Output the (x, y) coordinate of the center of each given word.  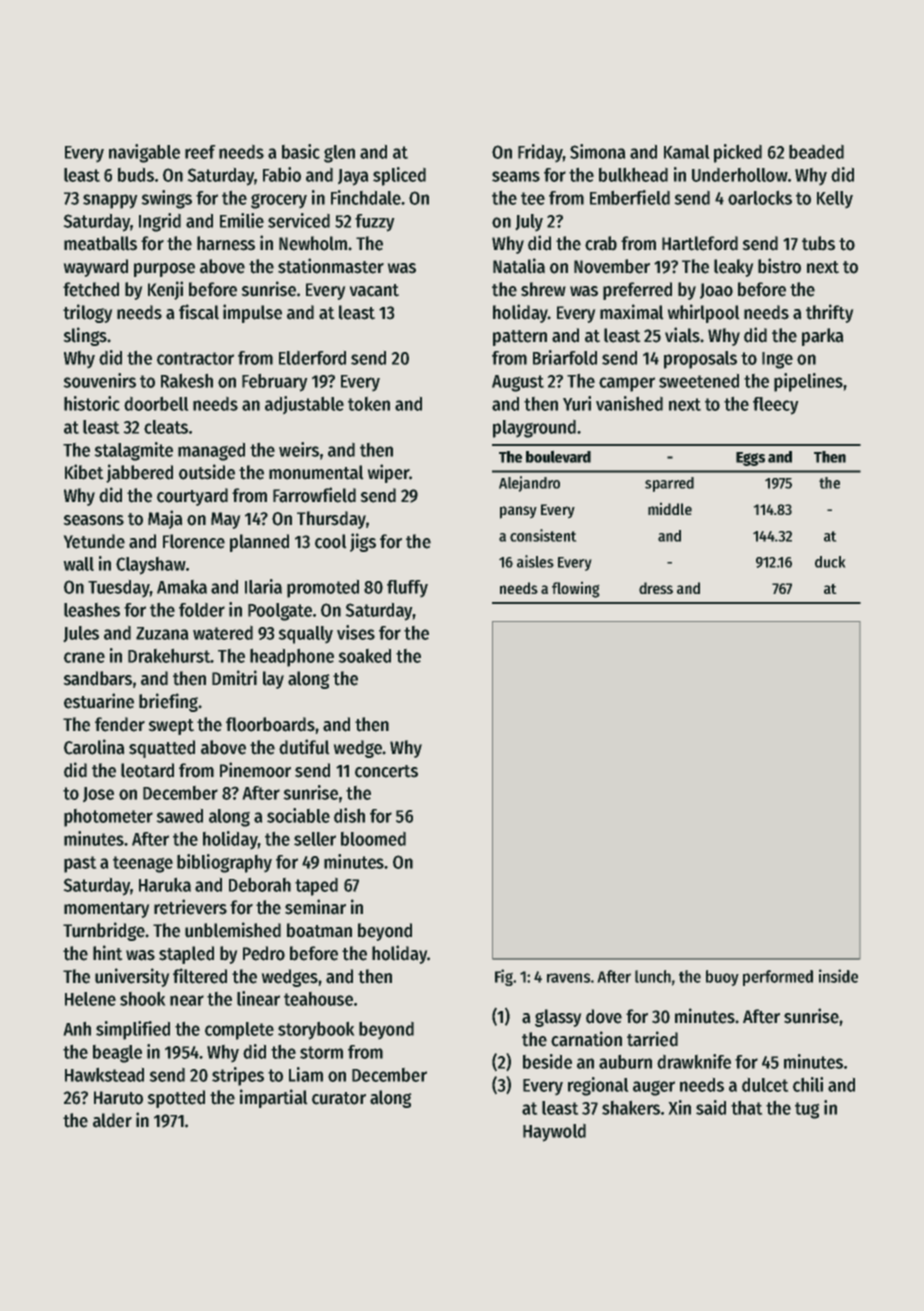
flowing (576, 589)
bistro (779, 266)
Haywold (554, 1132)
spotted (176, 1099)
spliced (399, 176)
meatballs (100, 243)
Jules (81, 634)
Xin (679, 1107)
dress (656, 588)
